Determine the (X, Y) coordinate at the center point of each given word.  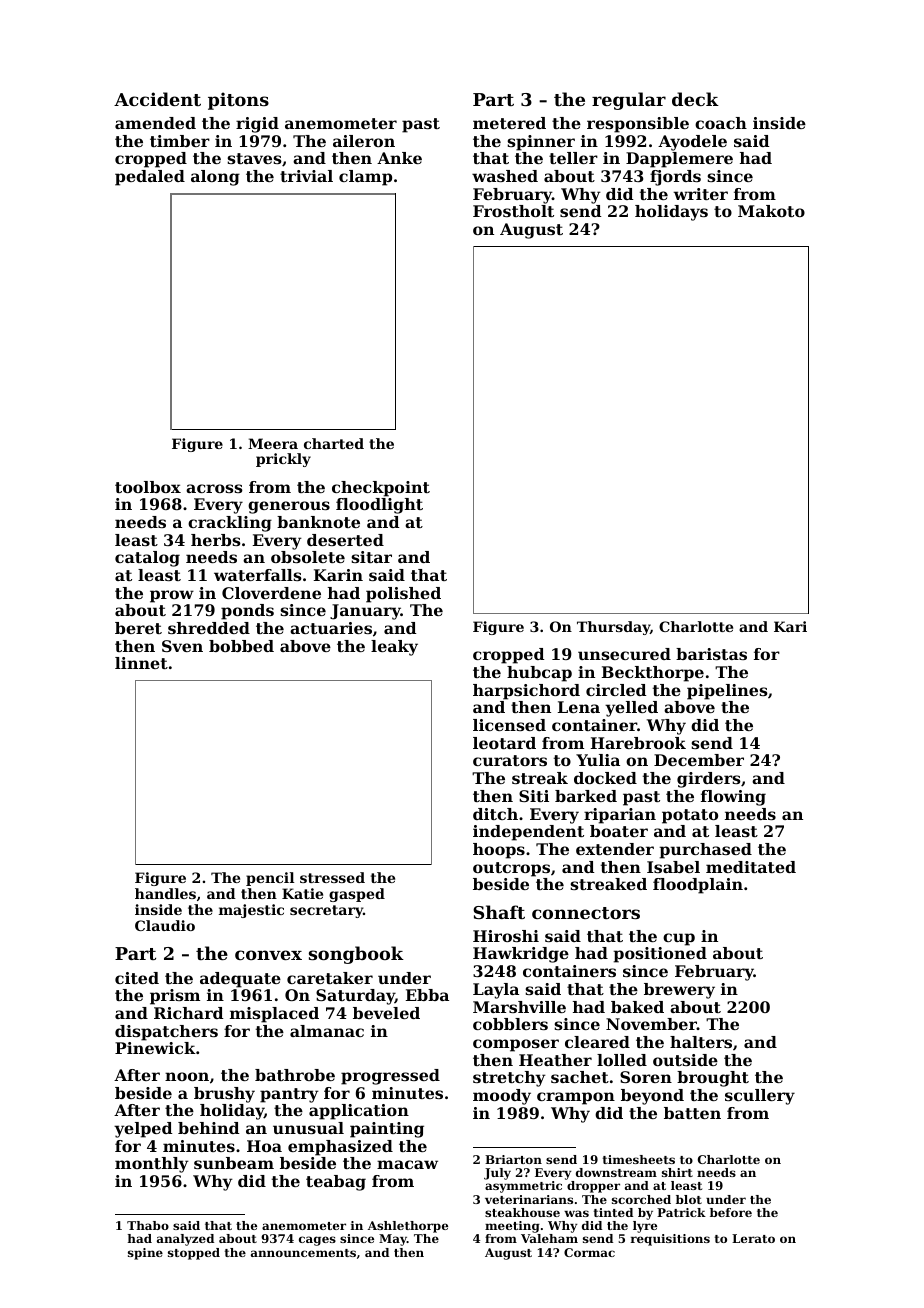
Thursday (613, 628)
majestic (251, 911)
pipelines (727, 692)
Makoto (771, 211)
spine (145, 1254)
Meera (273, 443)
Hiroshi (506, 936)
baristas (711, 654)
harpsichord (526, 692)
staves (254, 158)
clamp (365, 178)
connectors (586, 913)
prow (172, 596)
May (393, 1240)
